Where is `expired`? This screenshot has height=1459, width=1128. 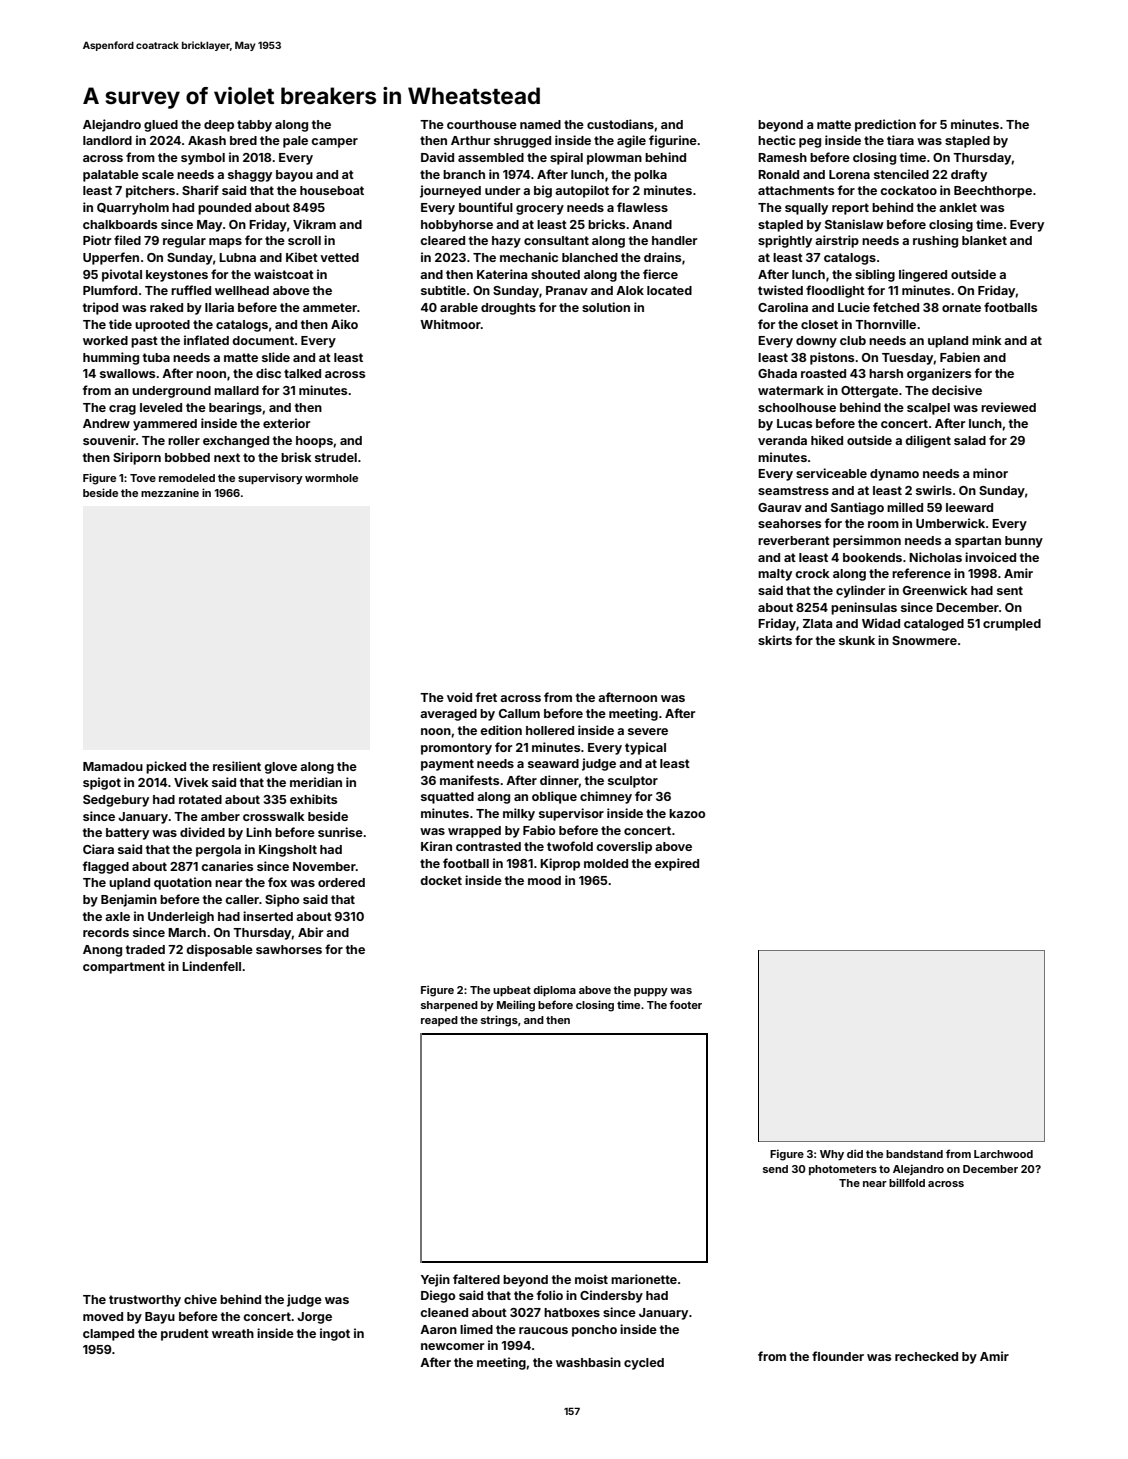
expired is located at coordinates (676, 864).
